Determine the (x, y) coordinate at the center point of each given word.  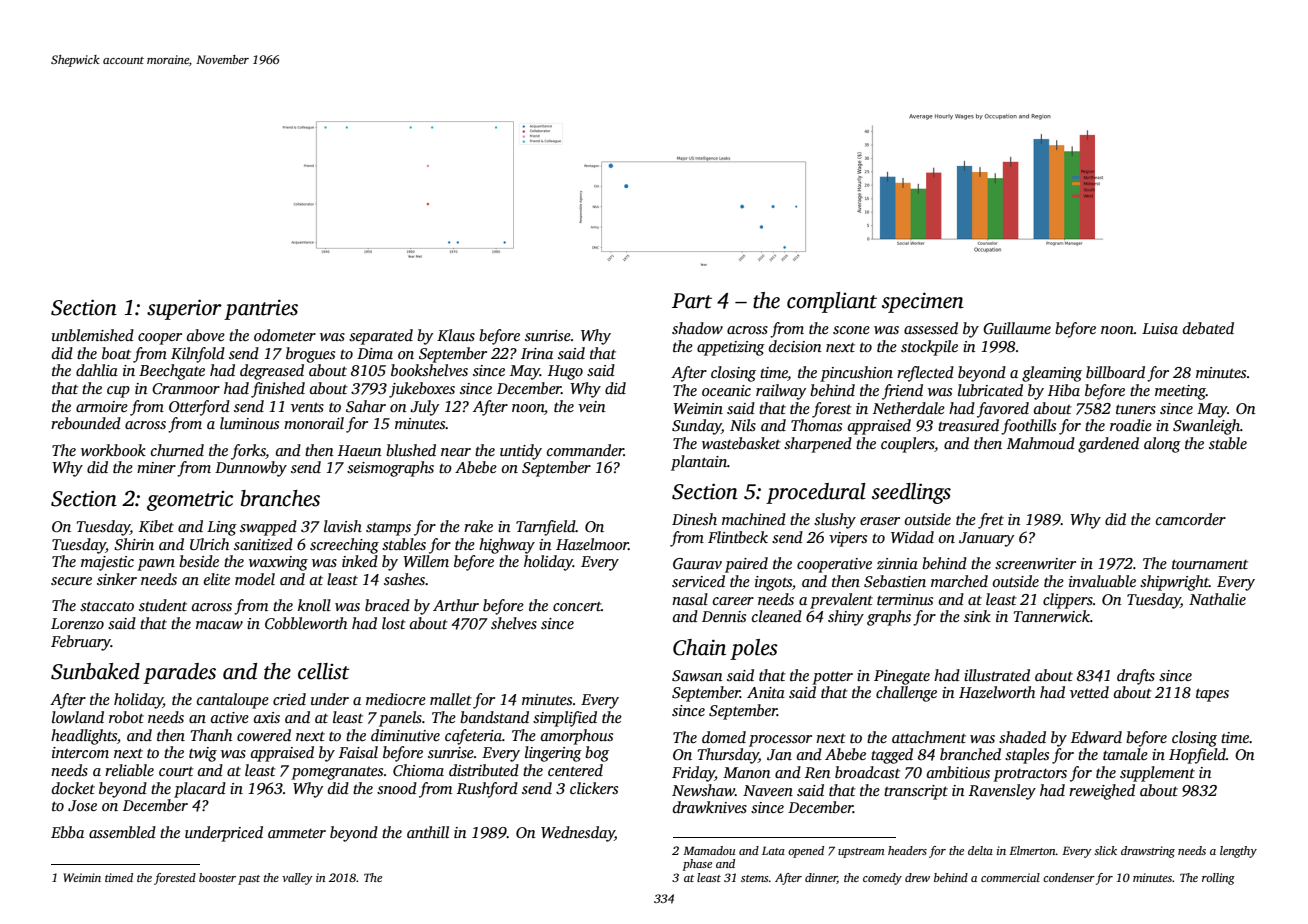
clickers (594, 788)
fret (991, 521)
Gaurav (697, 564)
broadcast (867, 772)
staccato (107, 606)
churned (177, 450)
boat (116, 353)
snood (397, 788)
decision (795, 346)
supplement (1157, 774)
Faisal (358, 752)
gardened (1108, 445)
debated (1208, 328)
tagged (892, 756)
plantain (699, 463)
